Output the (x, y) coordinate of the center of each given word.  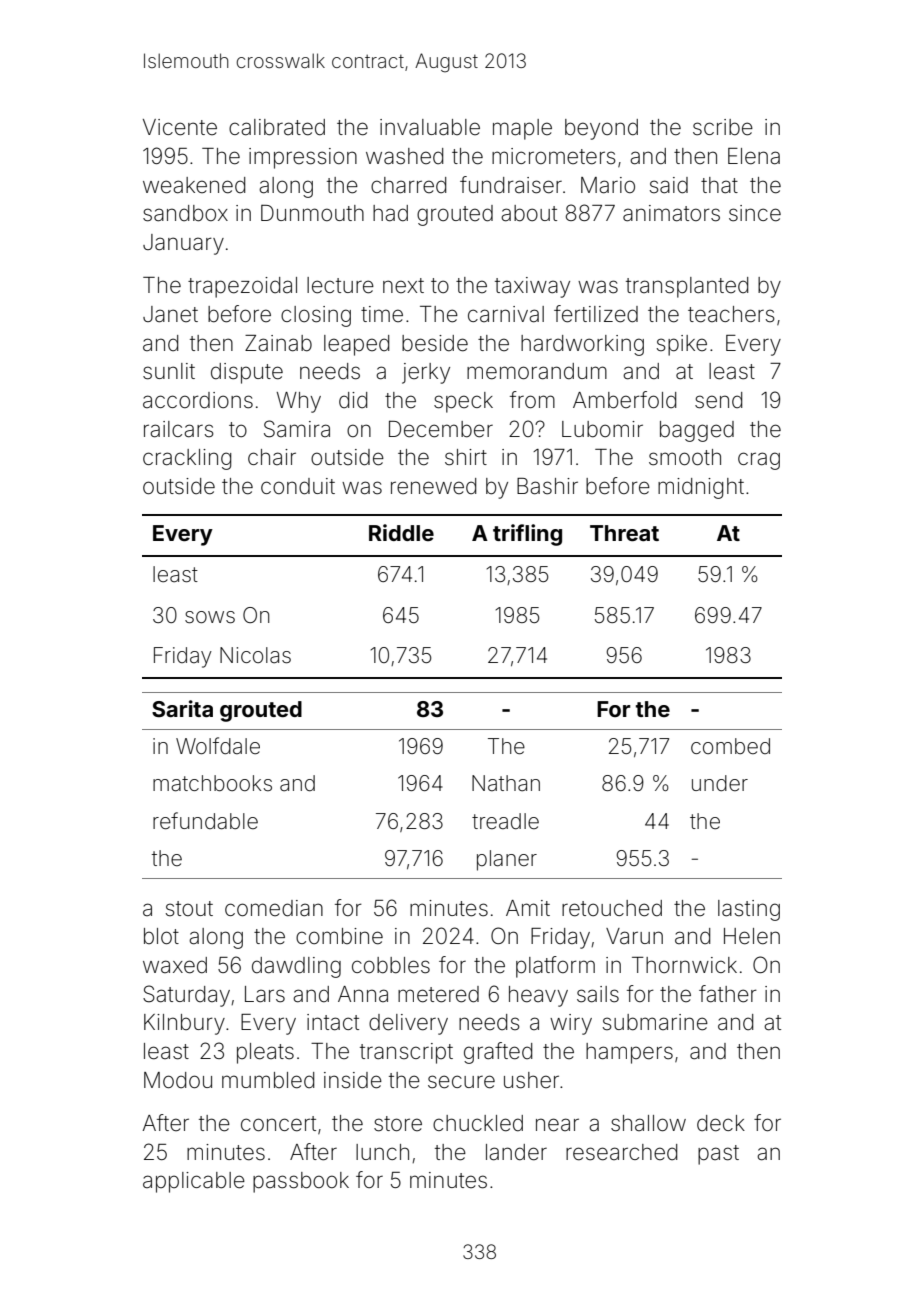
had (390, 213)
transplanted (687, 287)
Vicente (180, 127)
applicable (194, 1182)
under (720, 783)
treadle (505, 821)
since (755, 213)
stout (189, 909)
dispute (247, 373)
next (403, 285)
